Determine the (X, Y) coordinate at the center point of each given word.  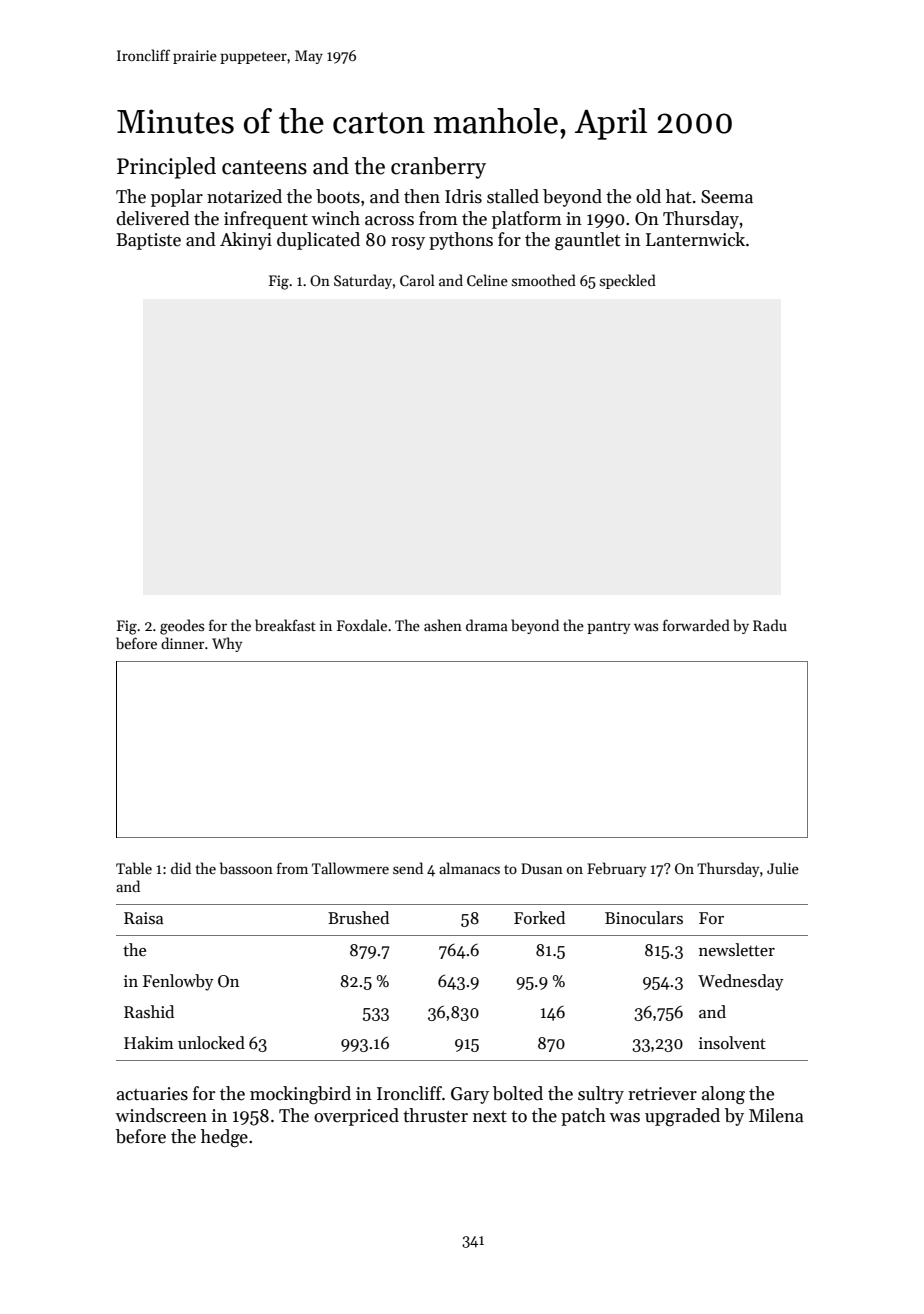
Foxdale (362, 625)
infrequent (266, 220)
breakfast (285, 625)
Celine (487, 280)
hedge (224, 1138)
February (616, 869)
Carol (417, 280)
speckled (628, 281)
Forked (539, 918)
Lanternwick (695, 239)
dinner (183, 643)
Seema (727, 197)
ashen (443, 625)
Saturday (363, 281)
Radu (770, 625)
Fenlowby (178, 982)
